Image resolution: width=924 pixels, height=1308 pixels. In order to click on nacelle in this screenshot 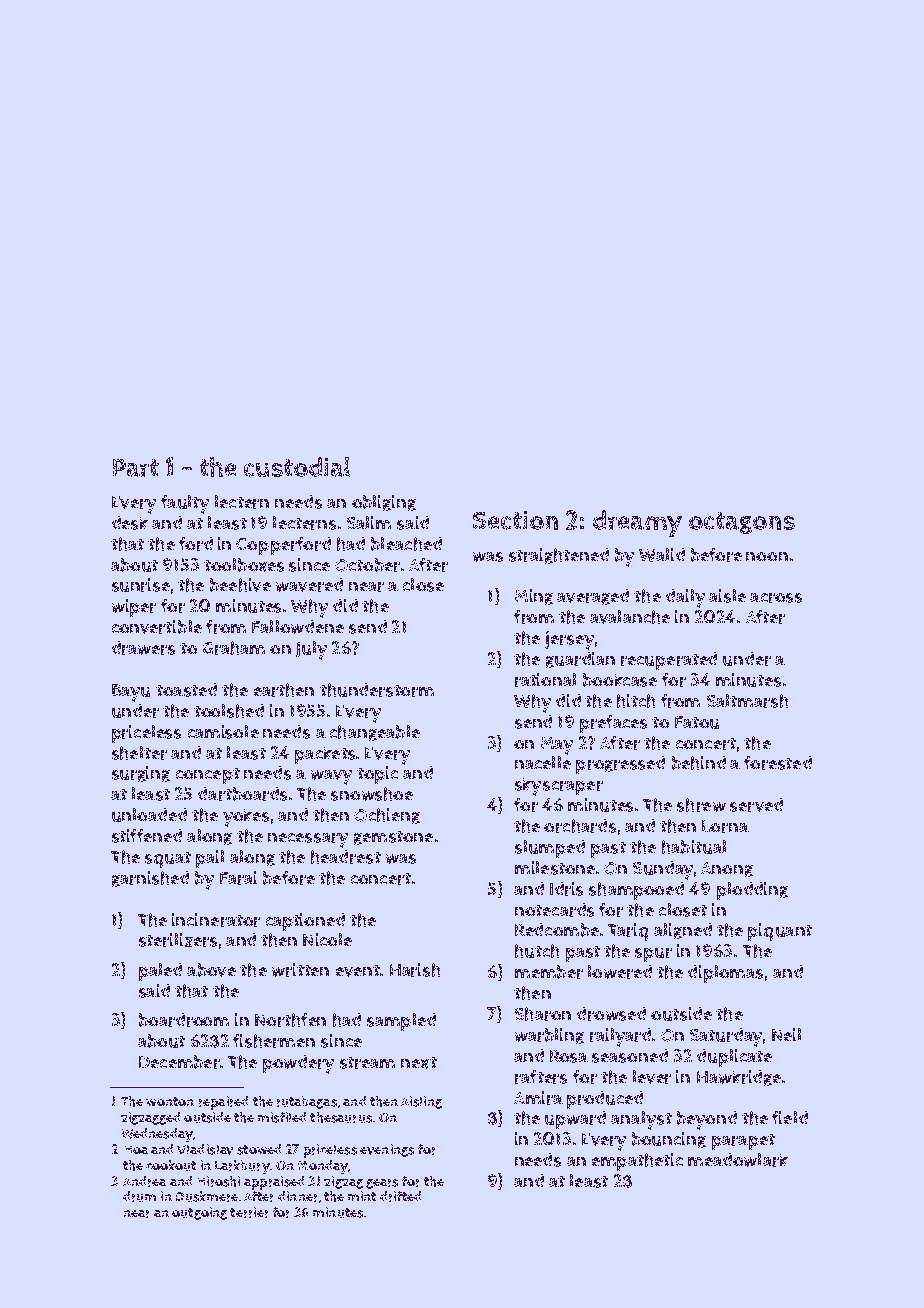, I will do `click(543, 762)`.
